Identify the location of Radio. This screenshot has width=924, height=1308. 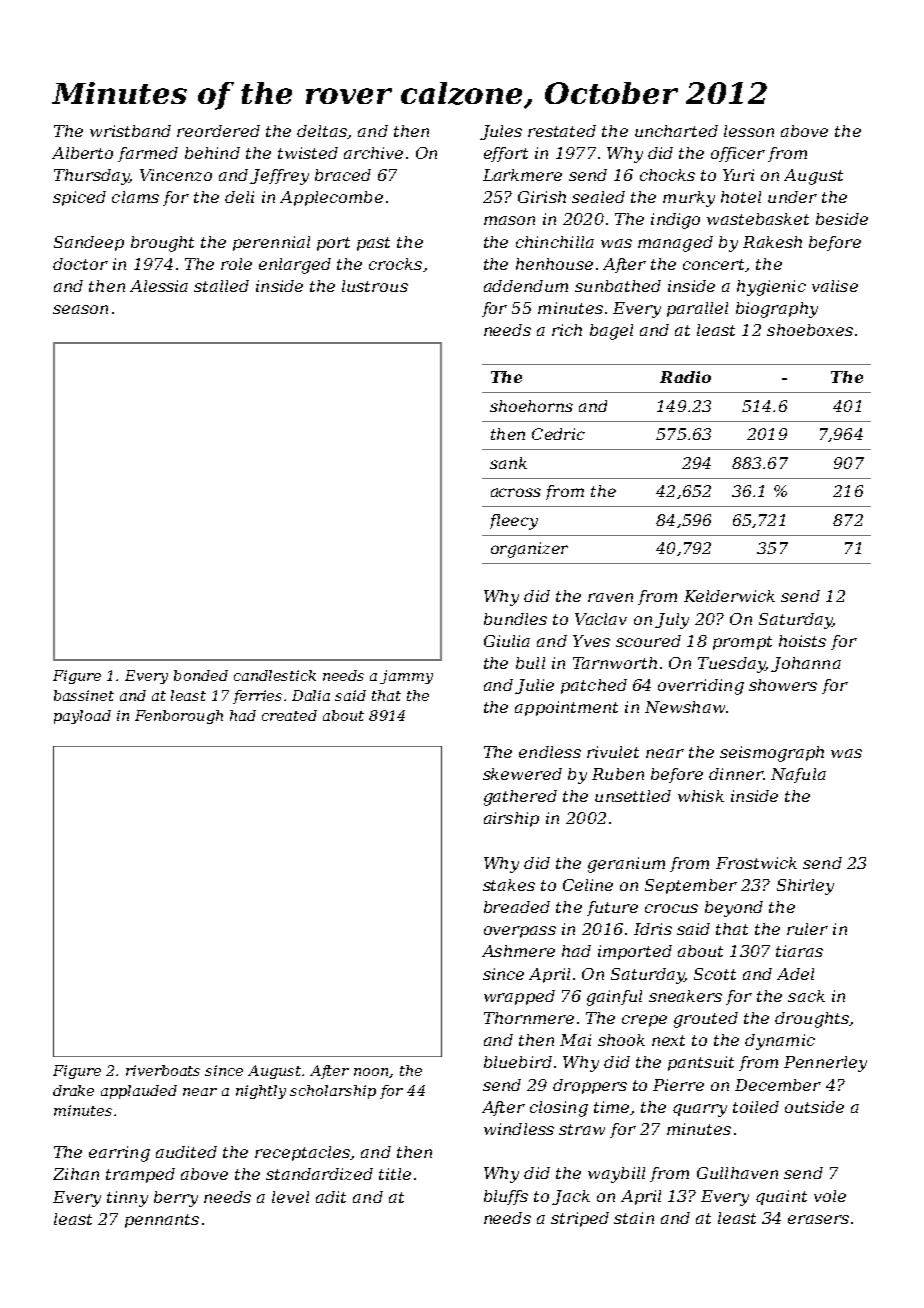
(685, 377).
